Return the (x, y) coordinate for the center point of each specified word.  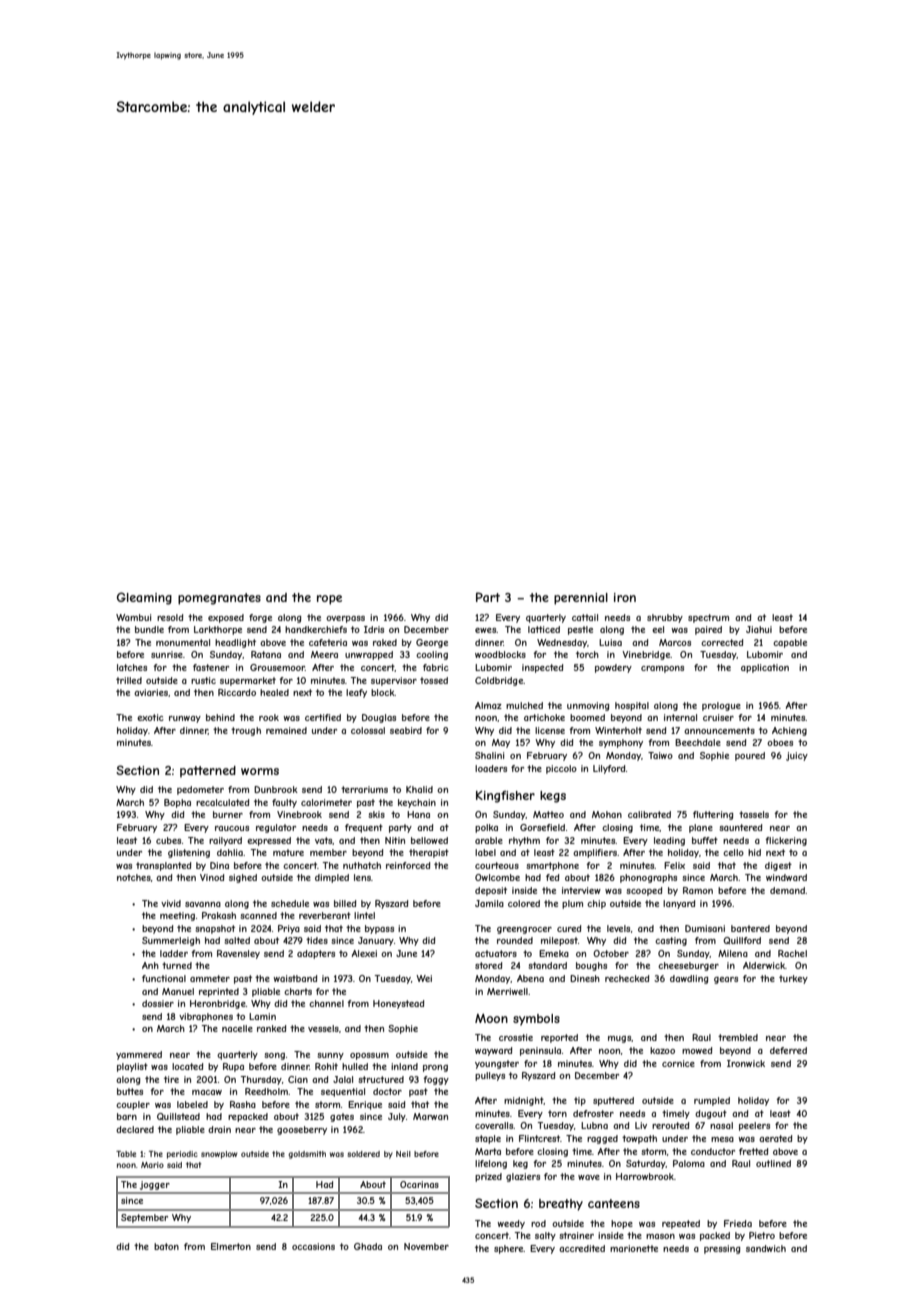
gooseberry (302, 1130)
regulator (276, 828)
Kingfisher (505, 797)
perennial (581, 599)
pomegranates (219, 599)
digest (778, 866)
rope (329, 600)
